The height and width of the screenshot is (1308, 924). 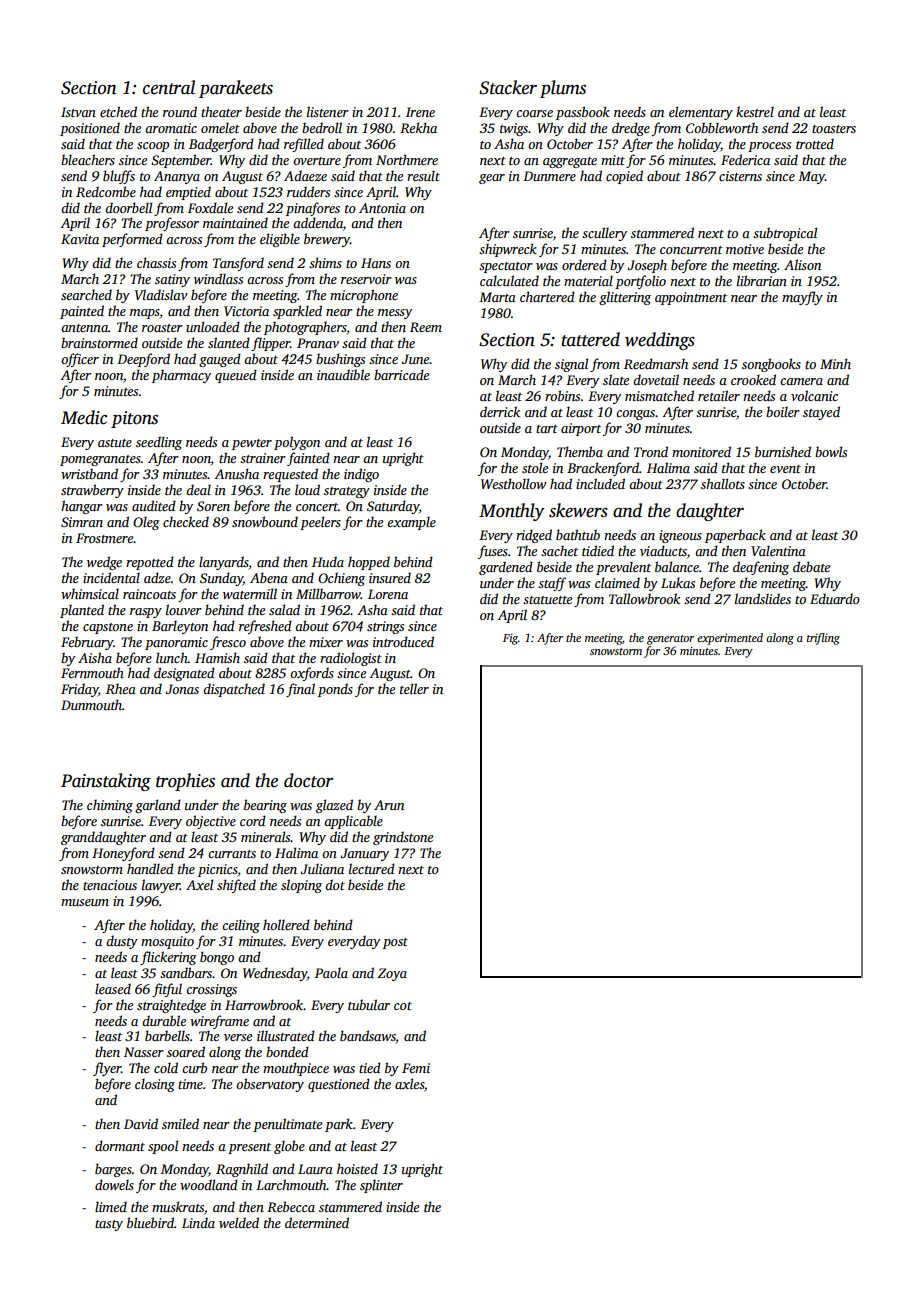 What do you see at coordinates (381, 1186) in the screenshot?
I see `splinter` at bounding box center [381, 1186].
